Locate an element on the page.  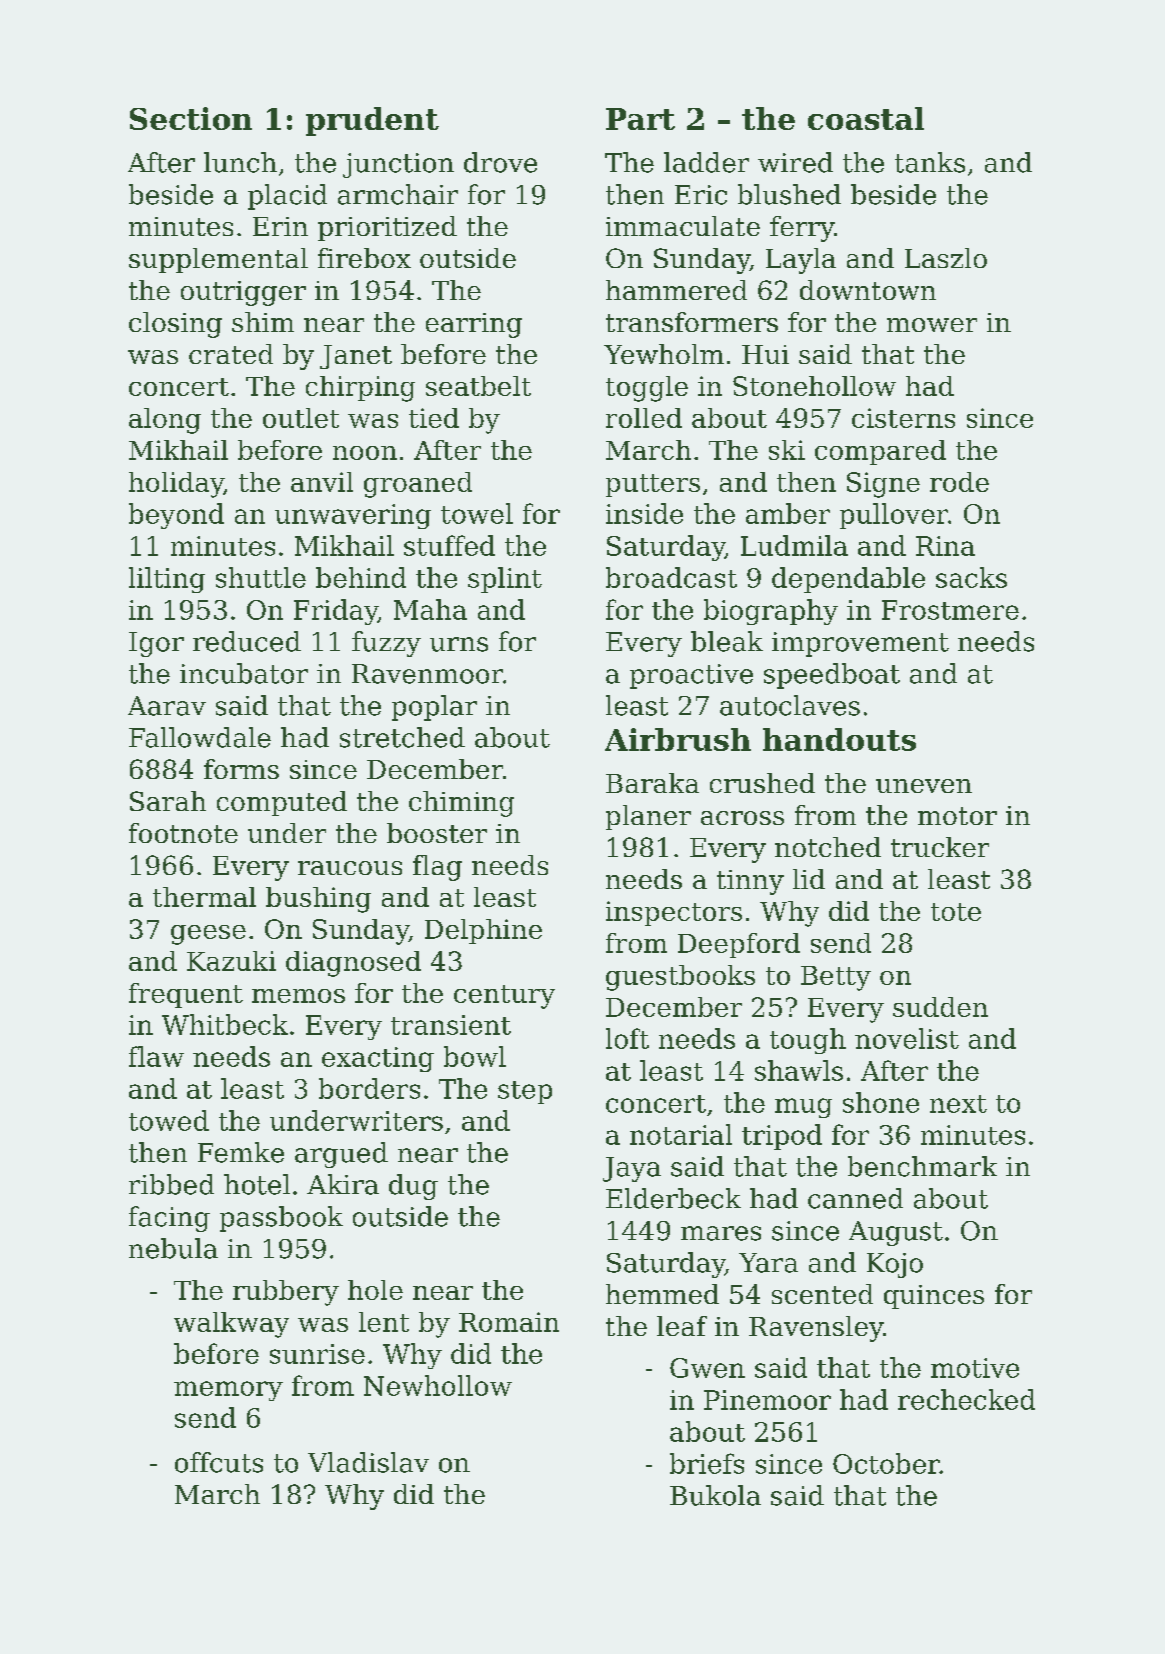
rubbery is located at coordinates (286, 1293).
